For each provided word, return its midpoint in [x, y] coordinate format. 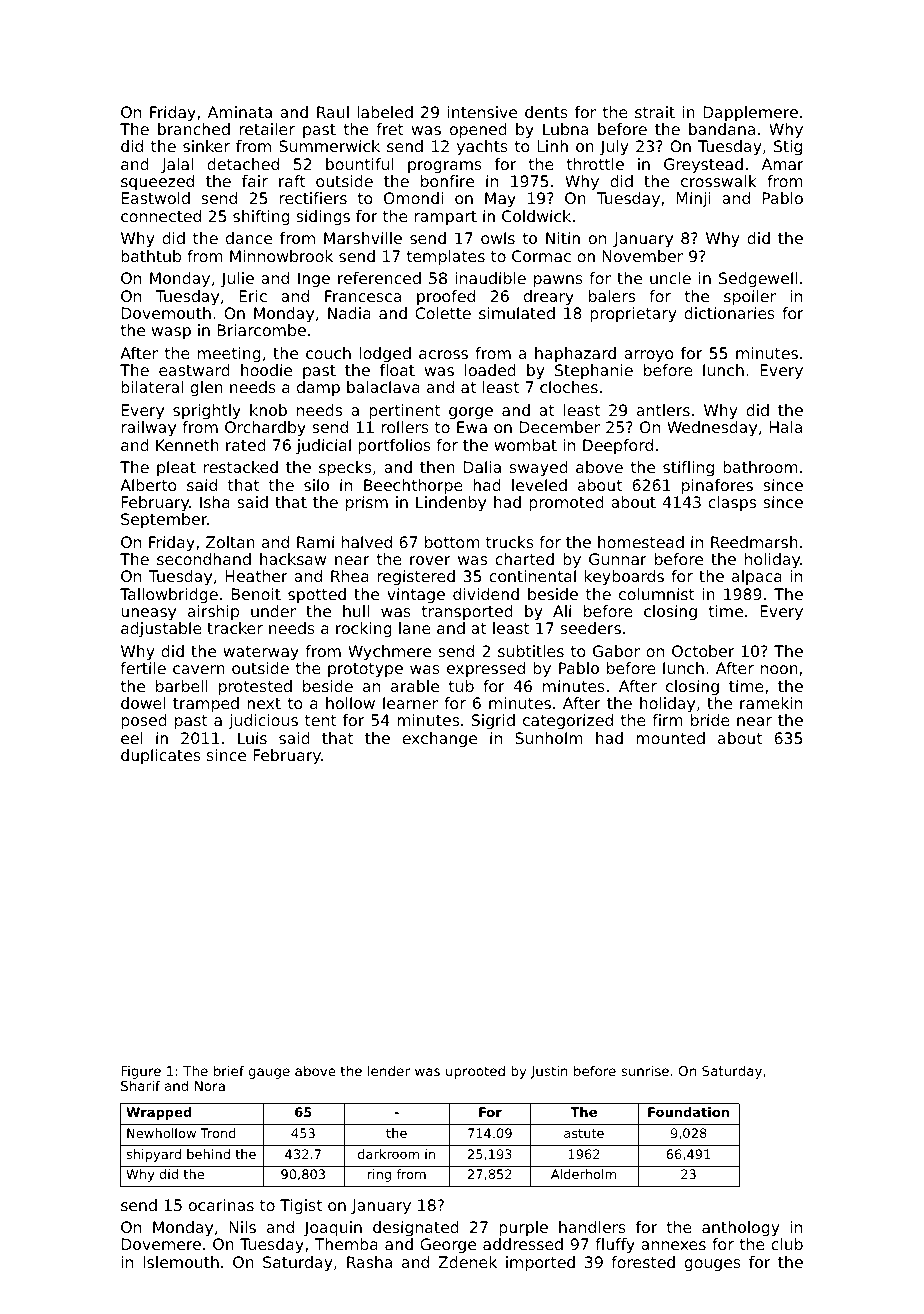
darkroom [388, 1154]
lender [389, 1070]
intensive [482, 112]
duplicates [161, 756]
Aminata [240, 112]
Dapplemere [750, 113]
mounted [670, 738]
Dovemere [161, 1244]
